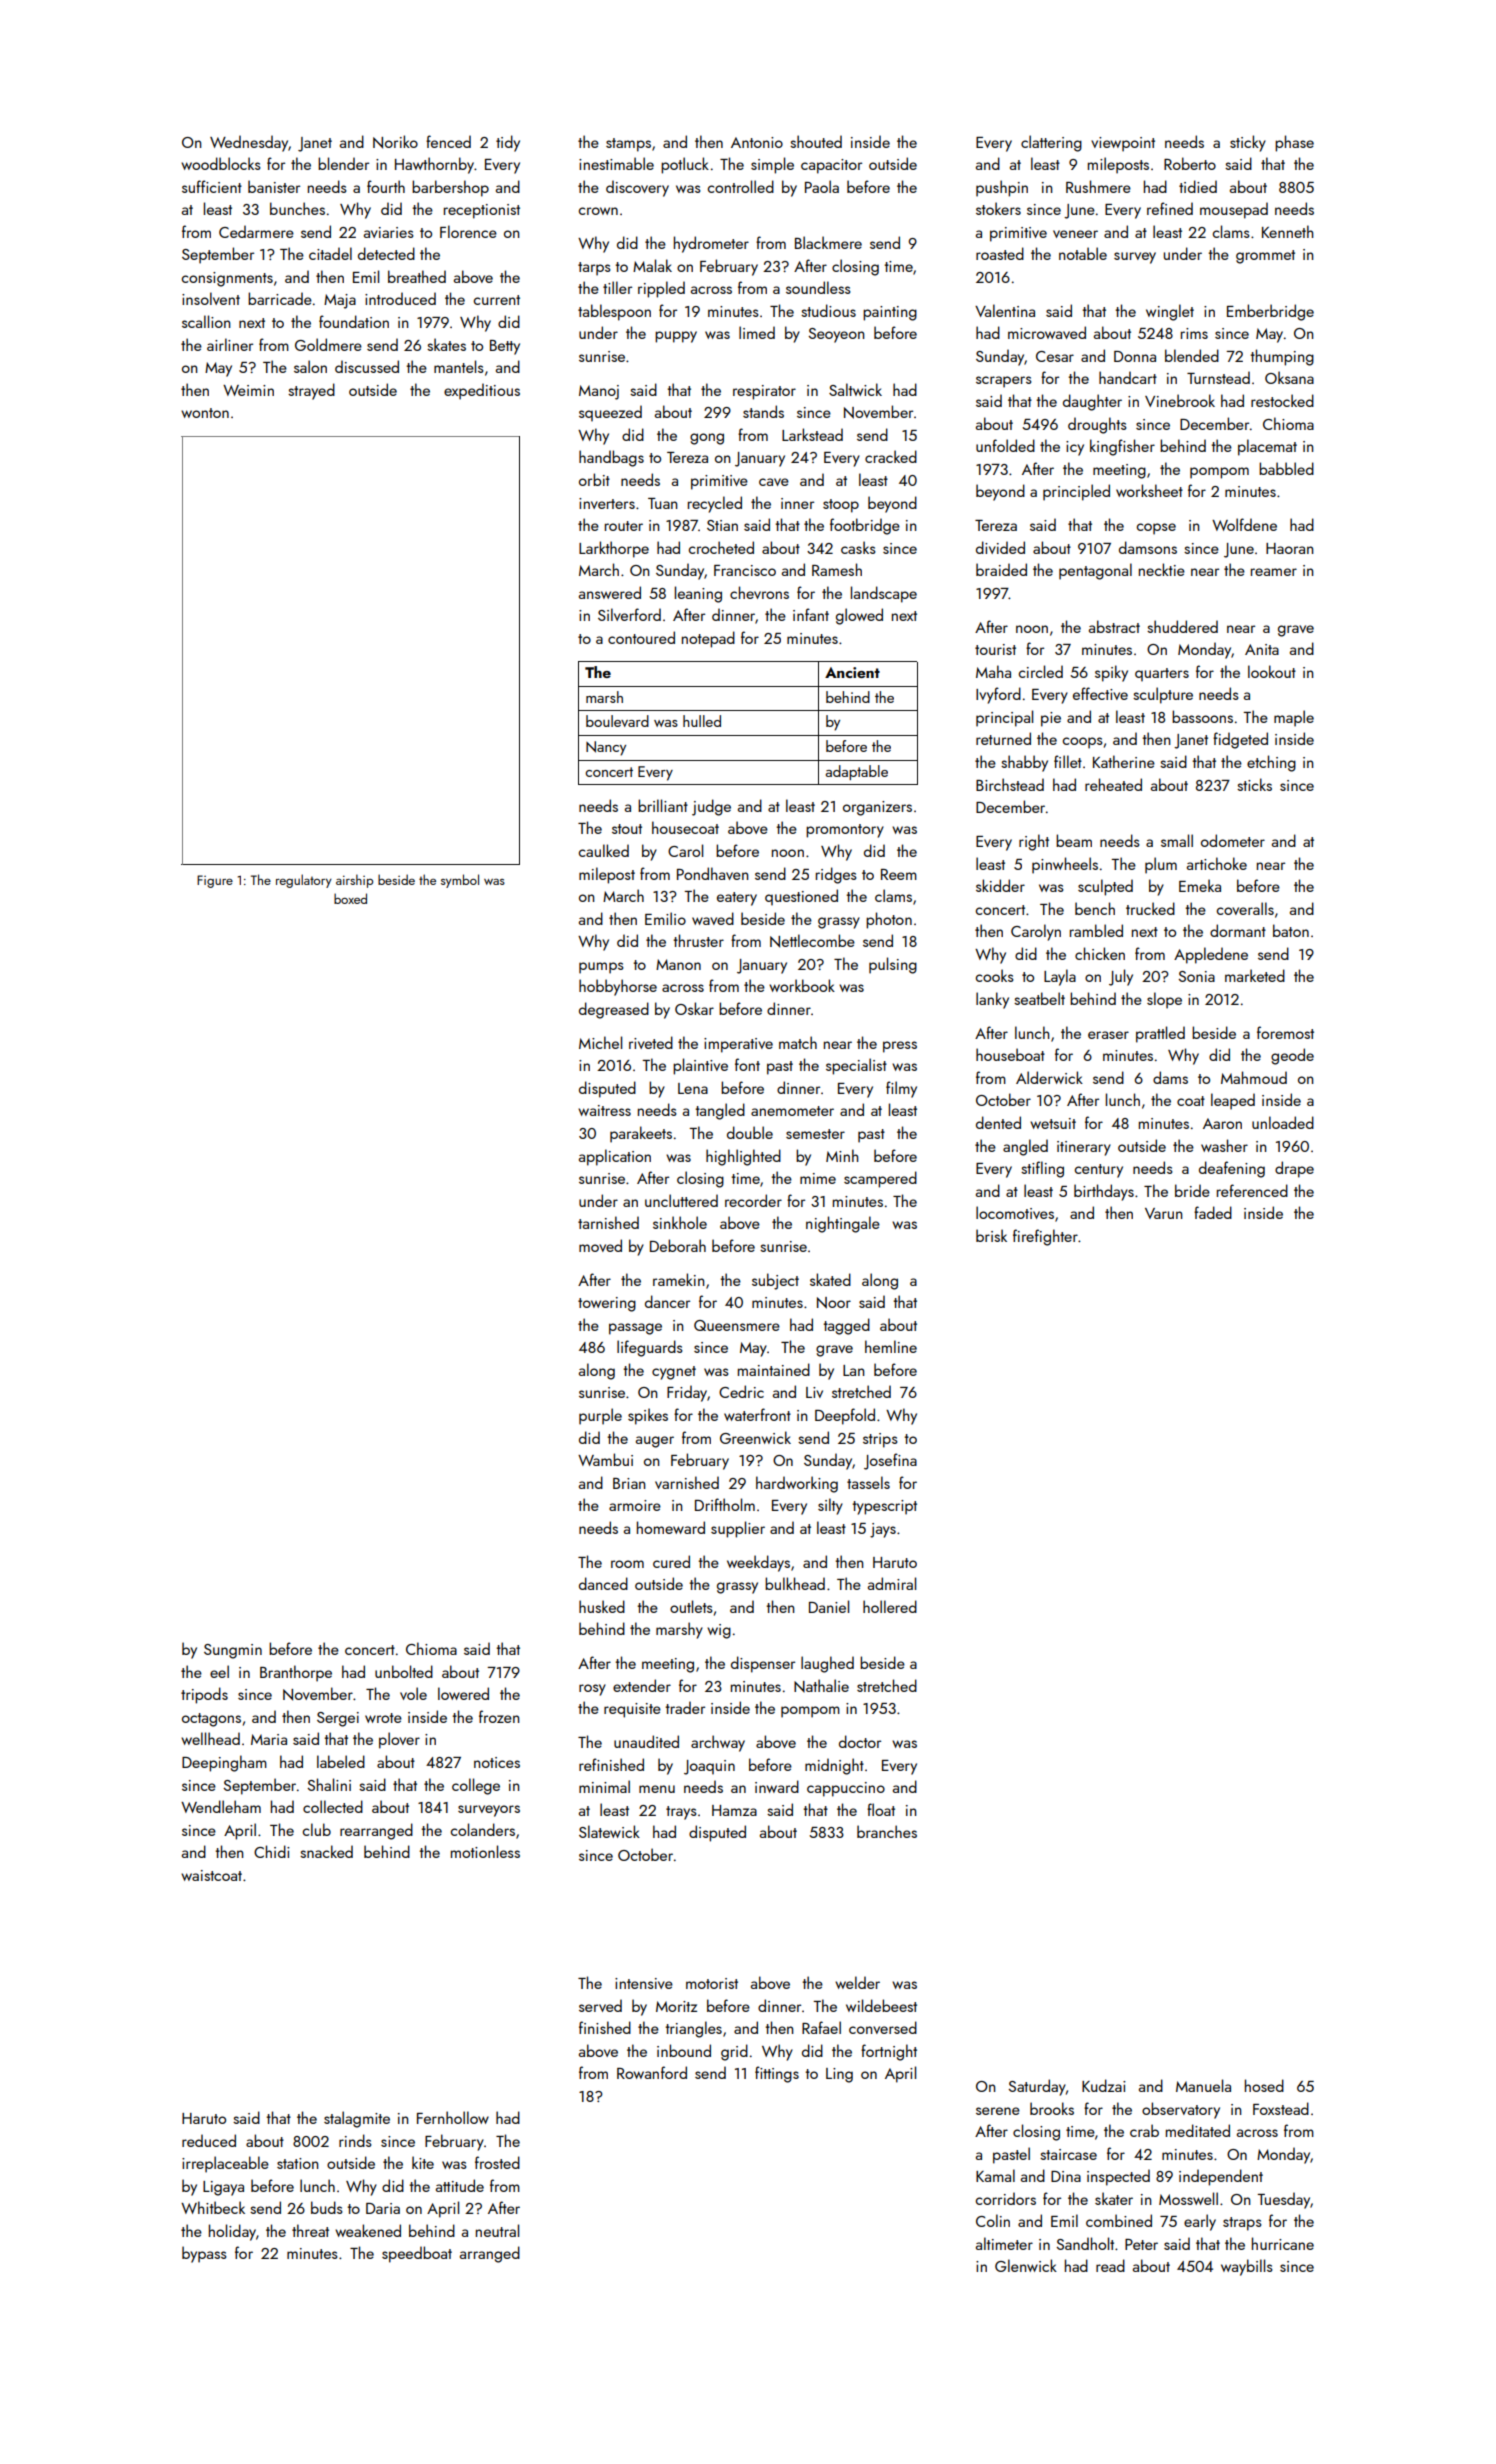 The height and width of the document is (2464, 1496). What do you see at coordinates (1248, 143) in the document?
I see `sticky` at bounding box center [1248, 143].
